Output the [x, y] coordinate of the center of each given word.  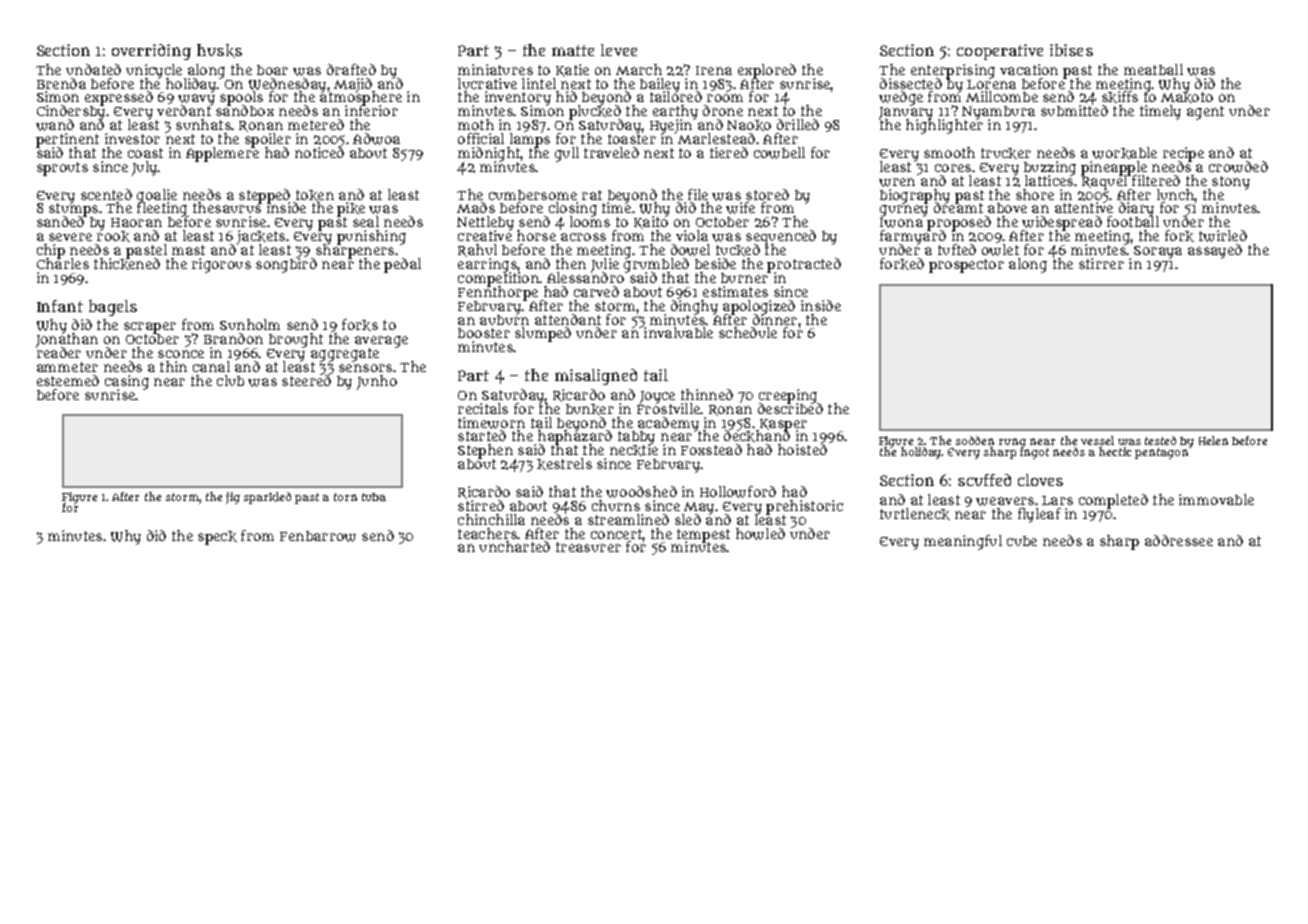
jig [233, 498]
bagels [113, 308]
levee [619, 50]
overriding [151, 52]
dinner [775, 319]
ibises [1071, 50]
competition [498, 279]
